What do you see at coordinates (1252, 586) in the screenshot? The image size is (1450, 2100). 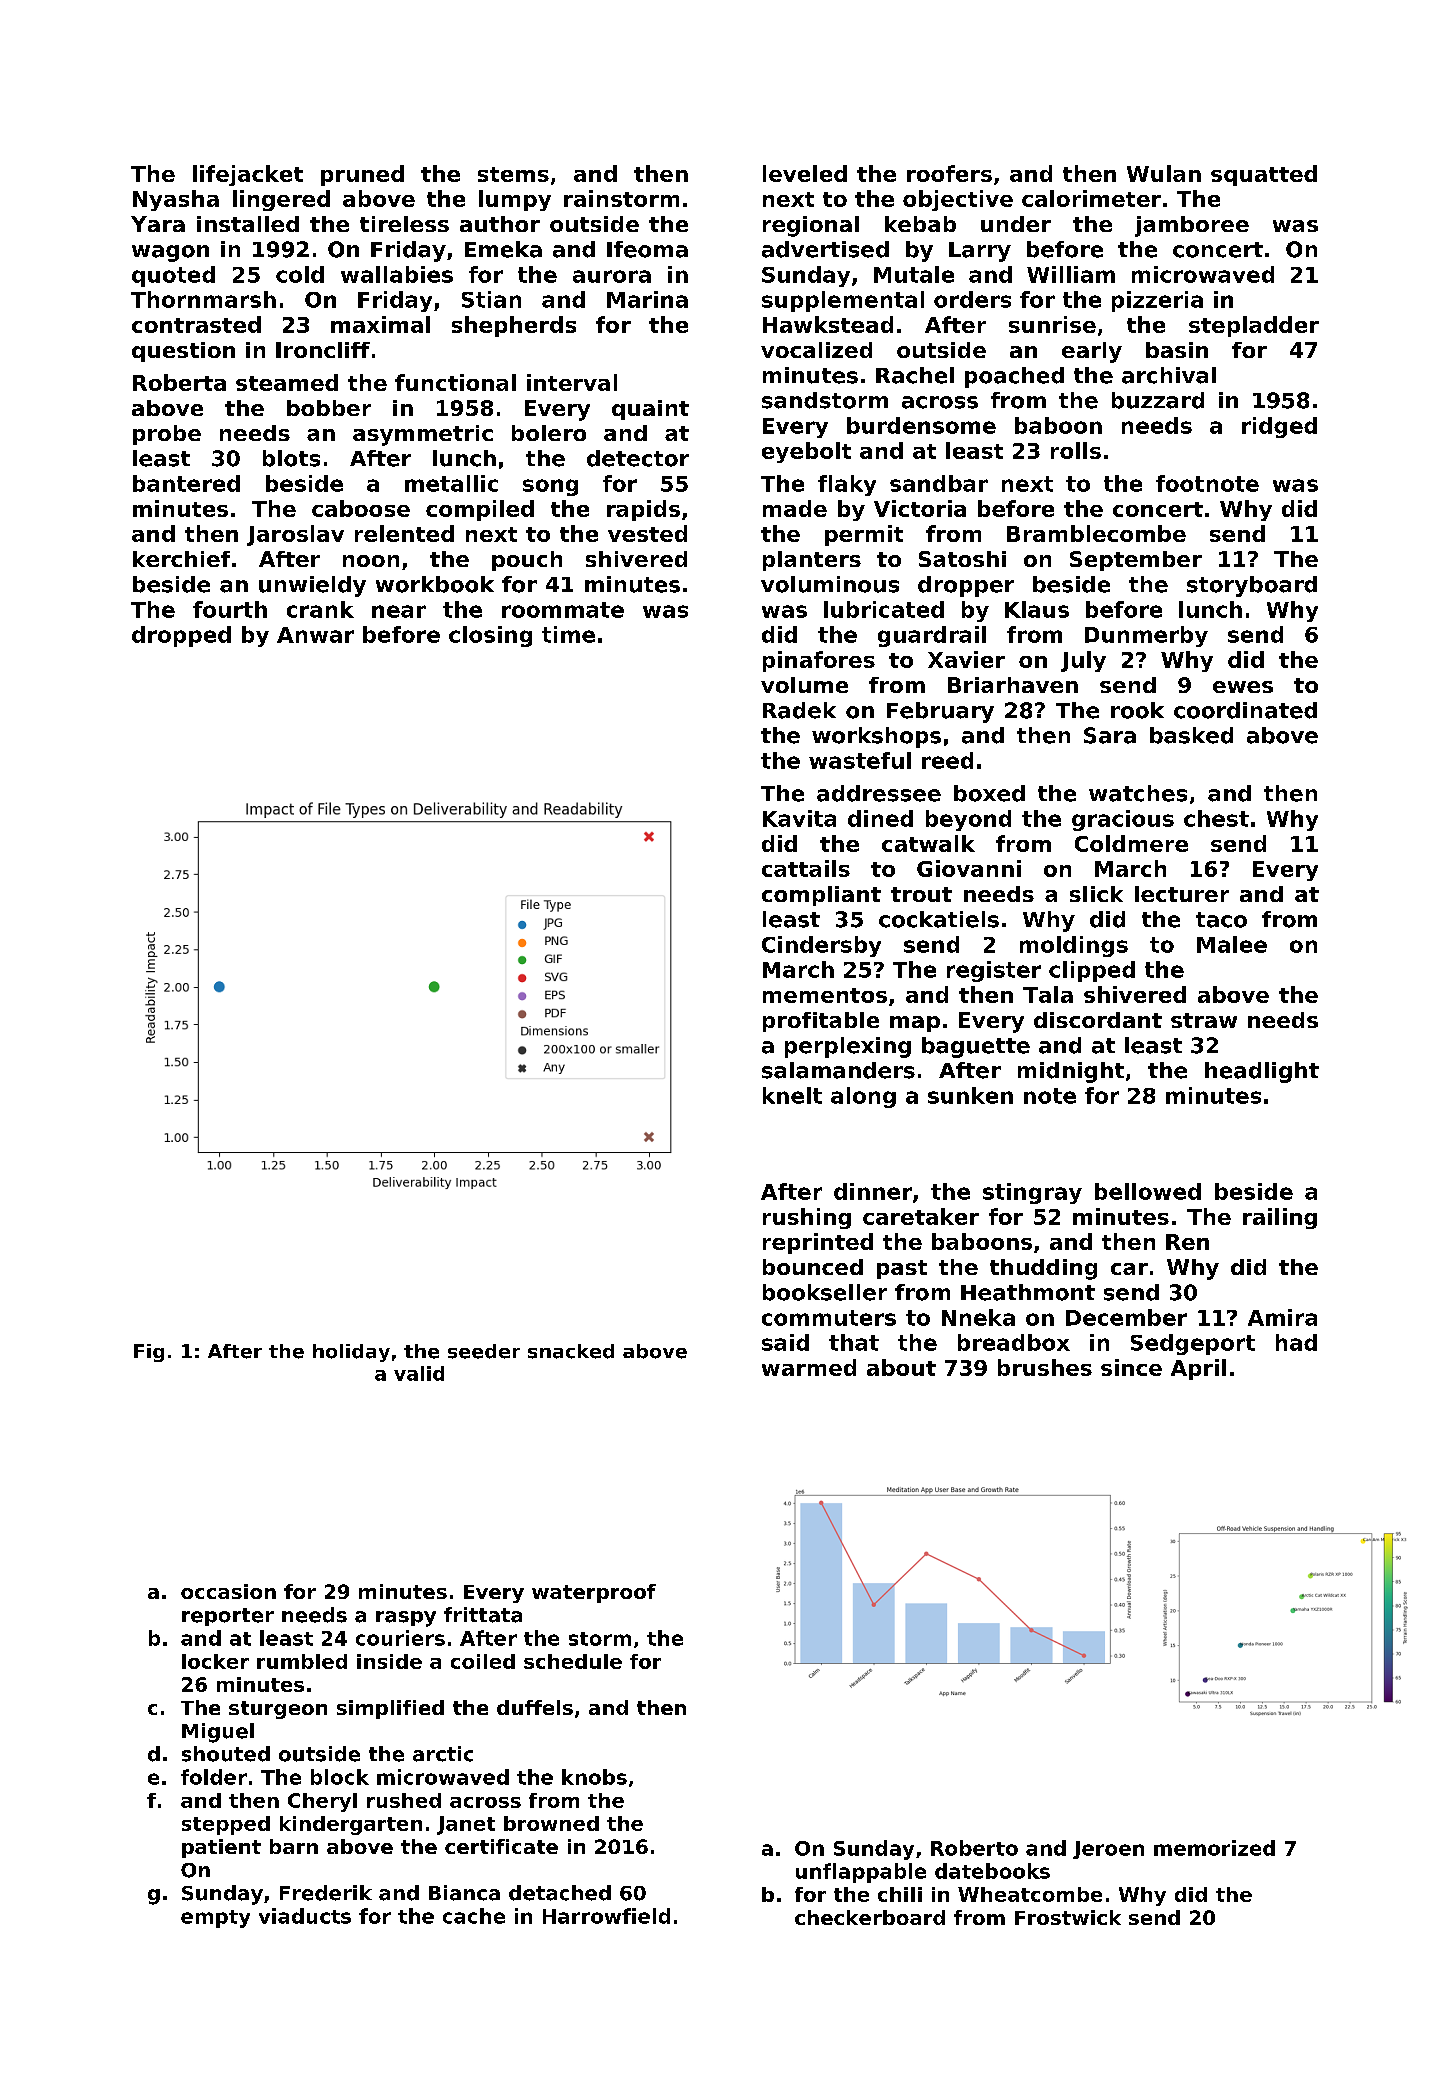 I see `storyboard` at bounding box center [1252, 586].
